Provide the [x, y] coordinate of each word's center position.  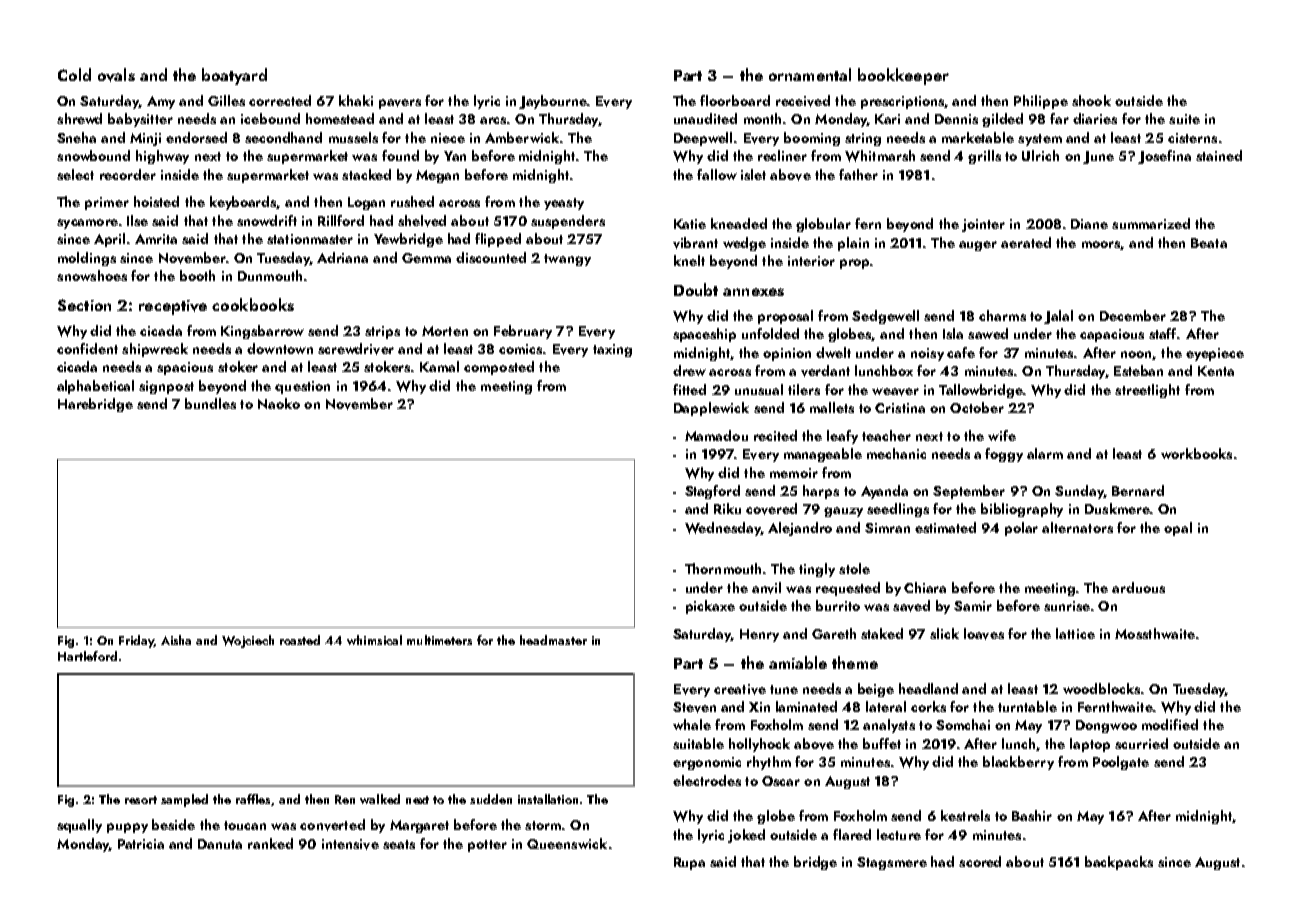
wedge [744, 244]
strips [382, 332]
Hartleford [87, 656]
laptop [1090, 745]
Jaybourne [553, 102]
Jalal [1058, 317]
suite [1184, 119]
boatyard [234, 76]
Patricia [141, 844]
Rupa [689, 863]
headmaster [553, 640]
